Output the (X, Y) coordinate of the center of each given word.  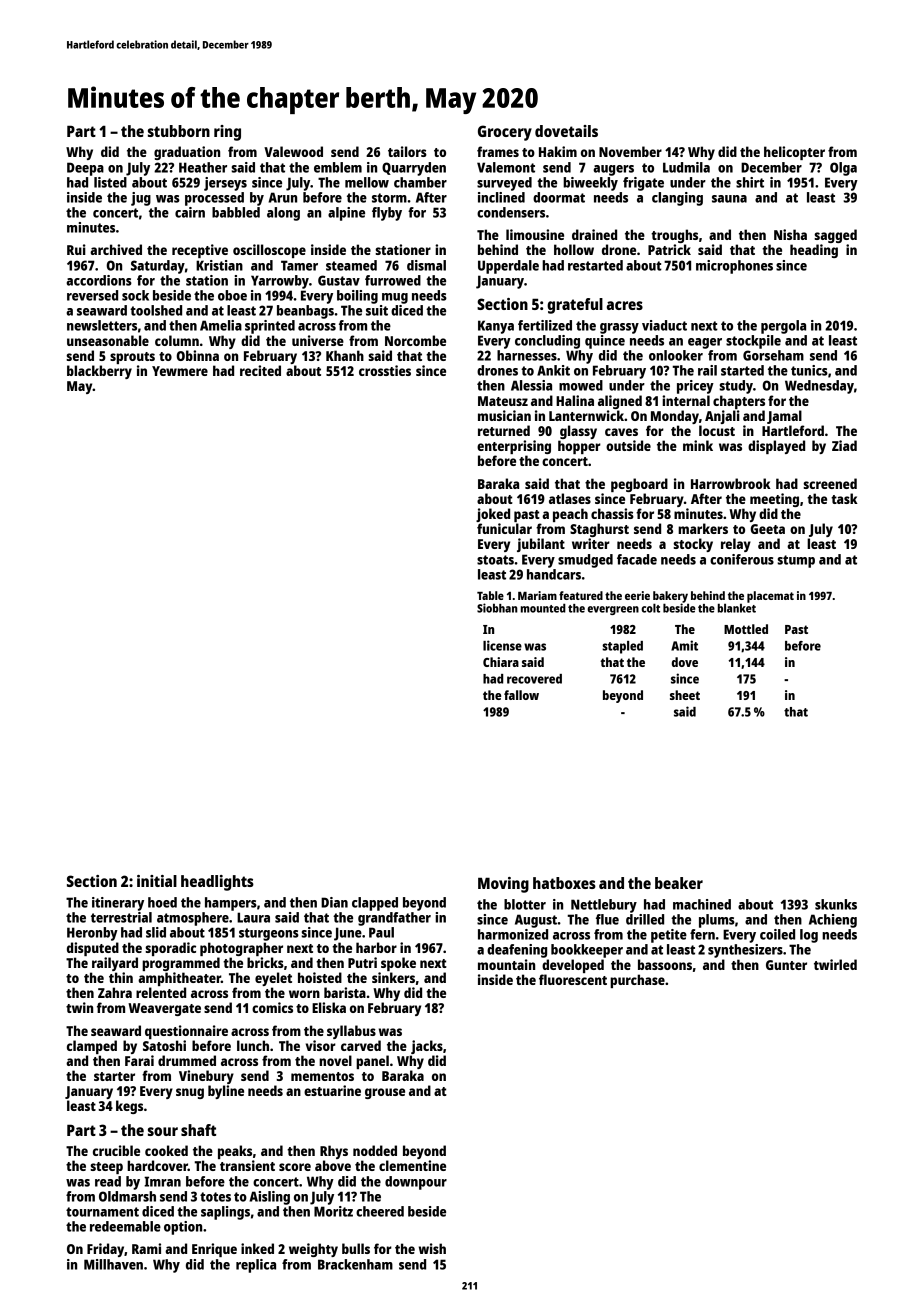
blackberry (99, 372)
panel (372, 1062)
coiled (777, 934)
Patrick (669, 249)
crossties (385, 370)
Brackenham (355, 1264)
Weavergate (164, 1009)
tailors (407, 151)
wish (432, 1248)
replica (256, 1266)
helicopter (794, 153)
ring (227, 133)
